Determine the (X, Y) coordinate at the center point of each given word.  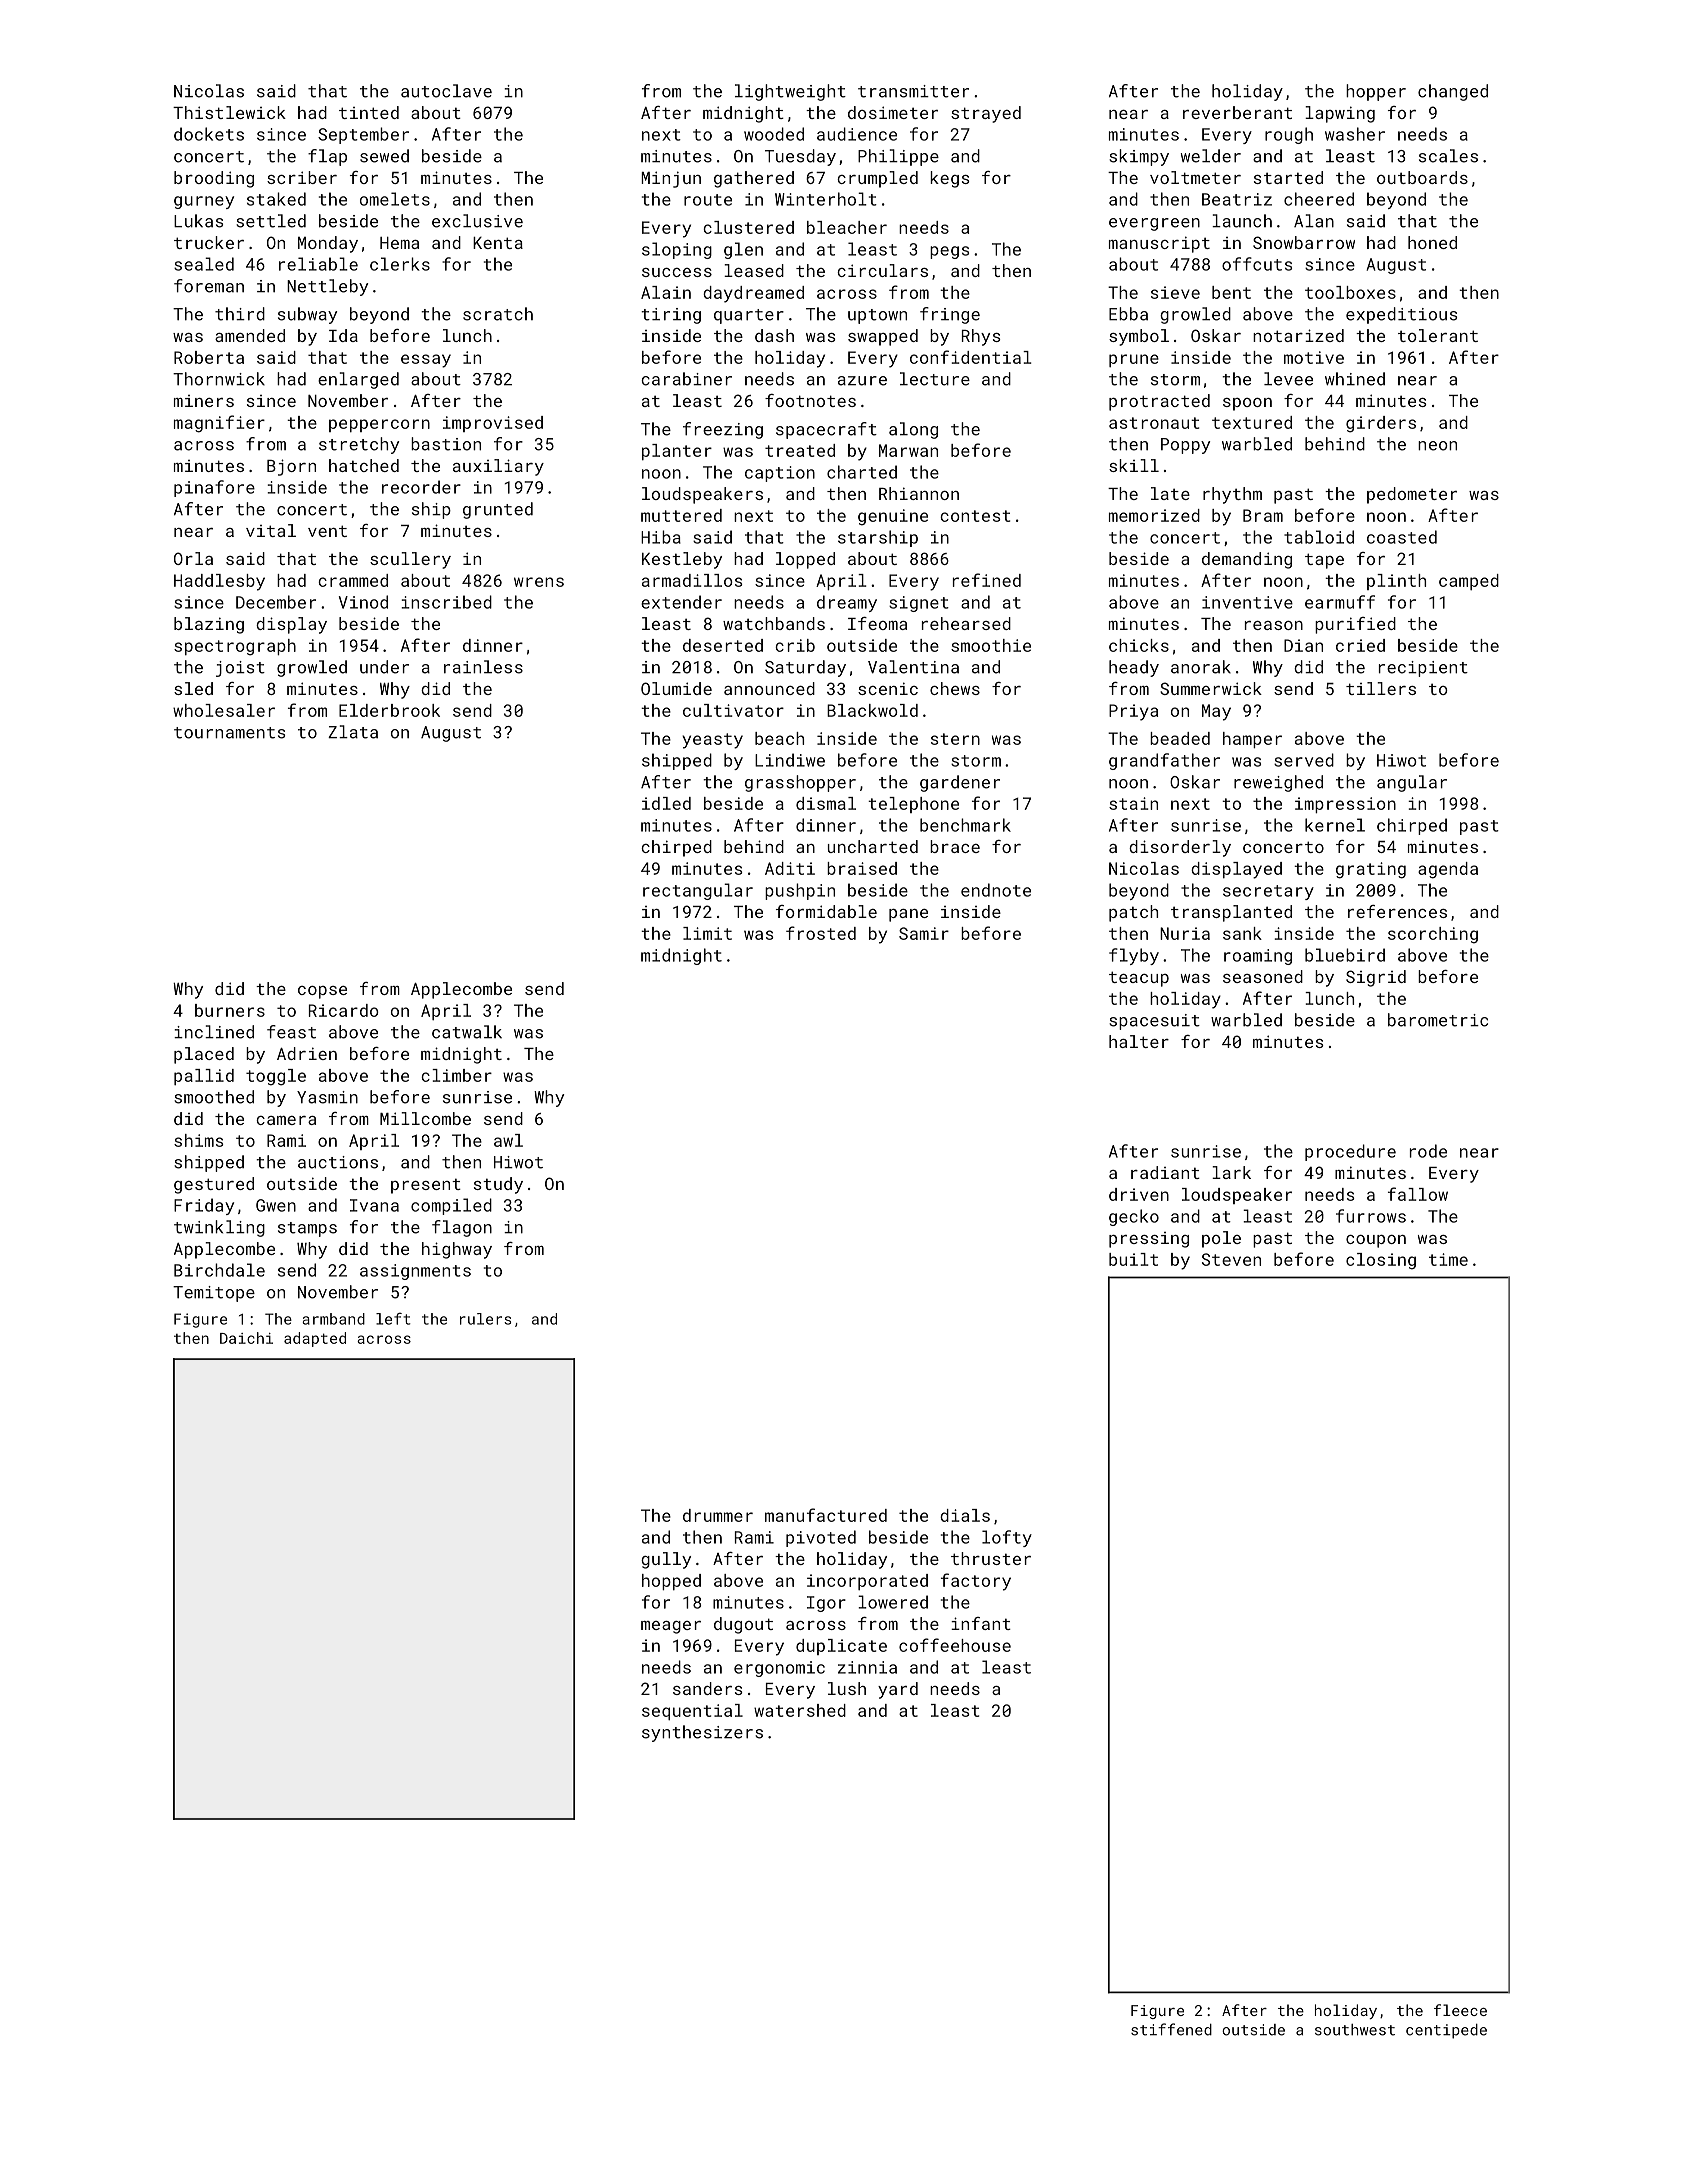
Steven (1231, 1259)
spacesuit (1154, 1022)
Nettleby (327, 287)
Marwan (908, 450)
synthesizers (702, 1733)
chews (955, 688)
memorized (1154, 515)
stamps (307, 1229)
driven (1139, 1194)
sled (193, 688)
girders (1381, 424)
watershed (800, 1710)
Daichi (246, 1338)
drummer (718, 1515)
